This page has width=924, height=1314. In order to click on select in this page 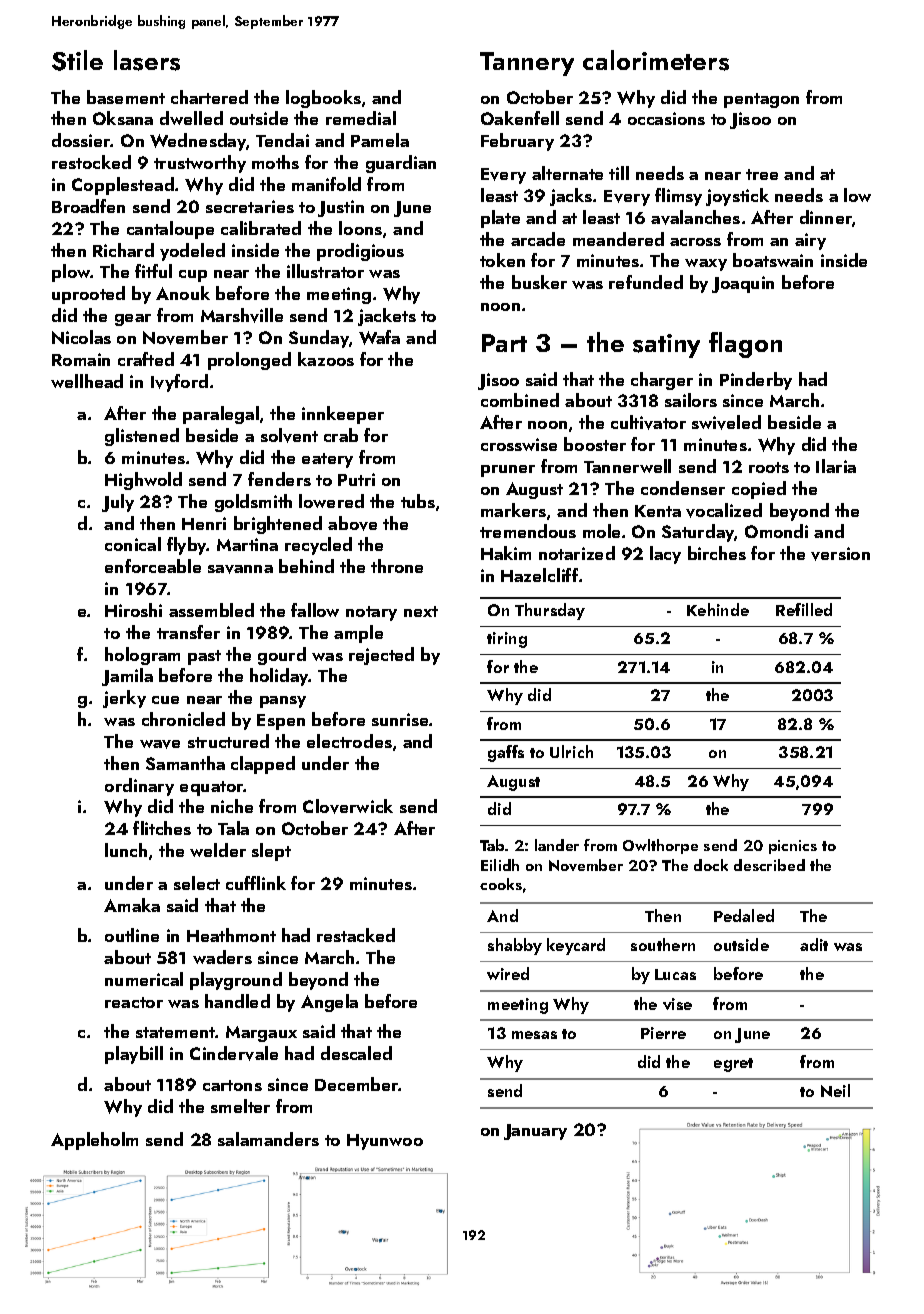, I will do `click(197, 883)`.
